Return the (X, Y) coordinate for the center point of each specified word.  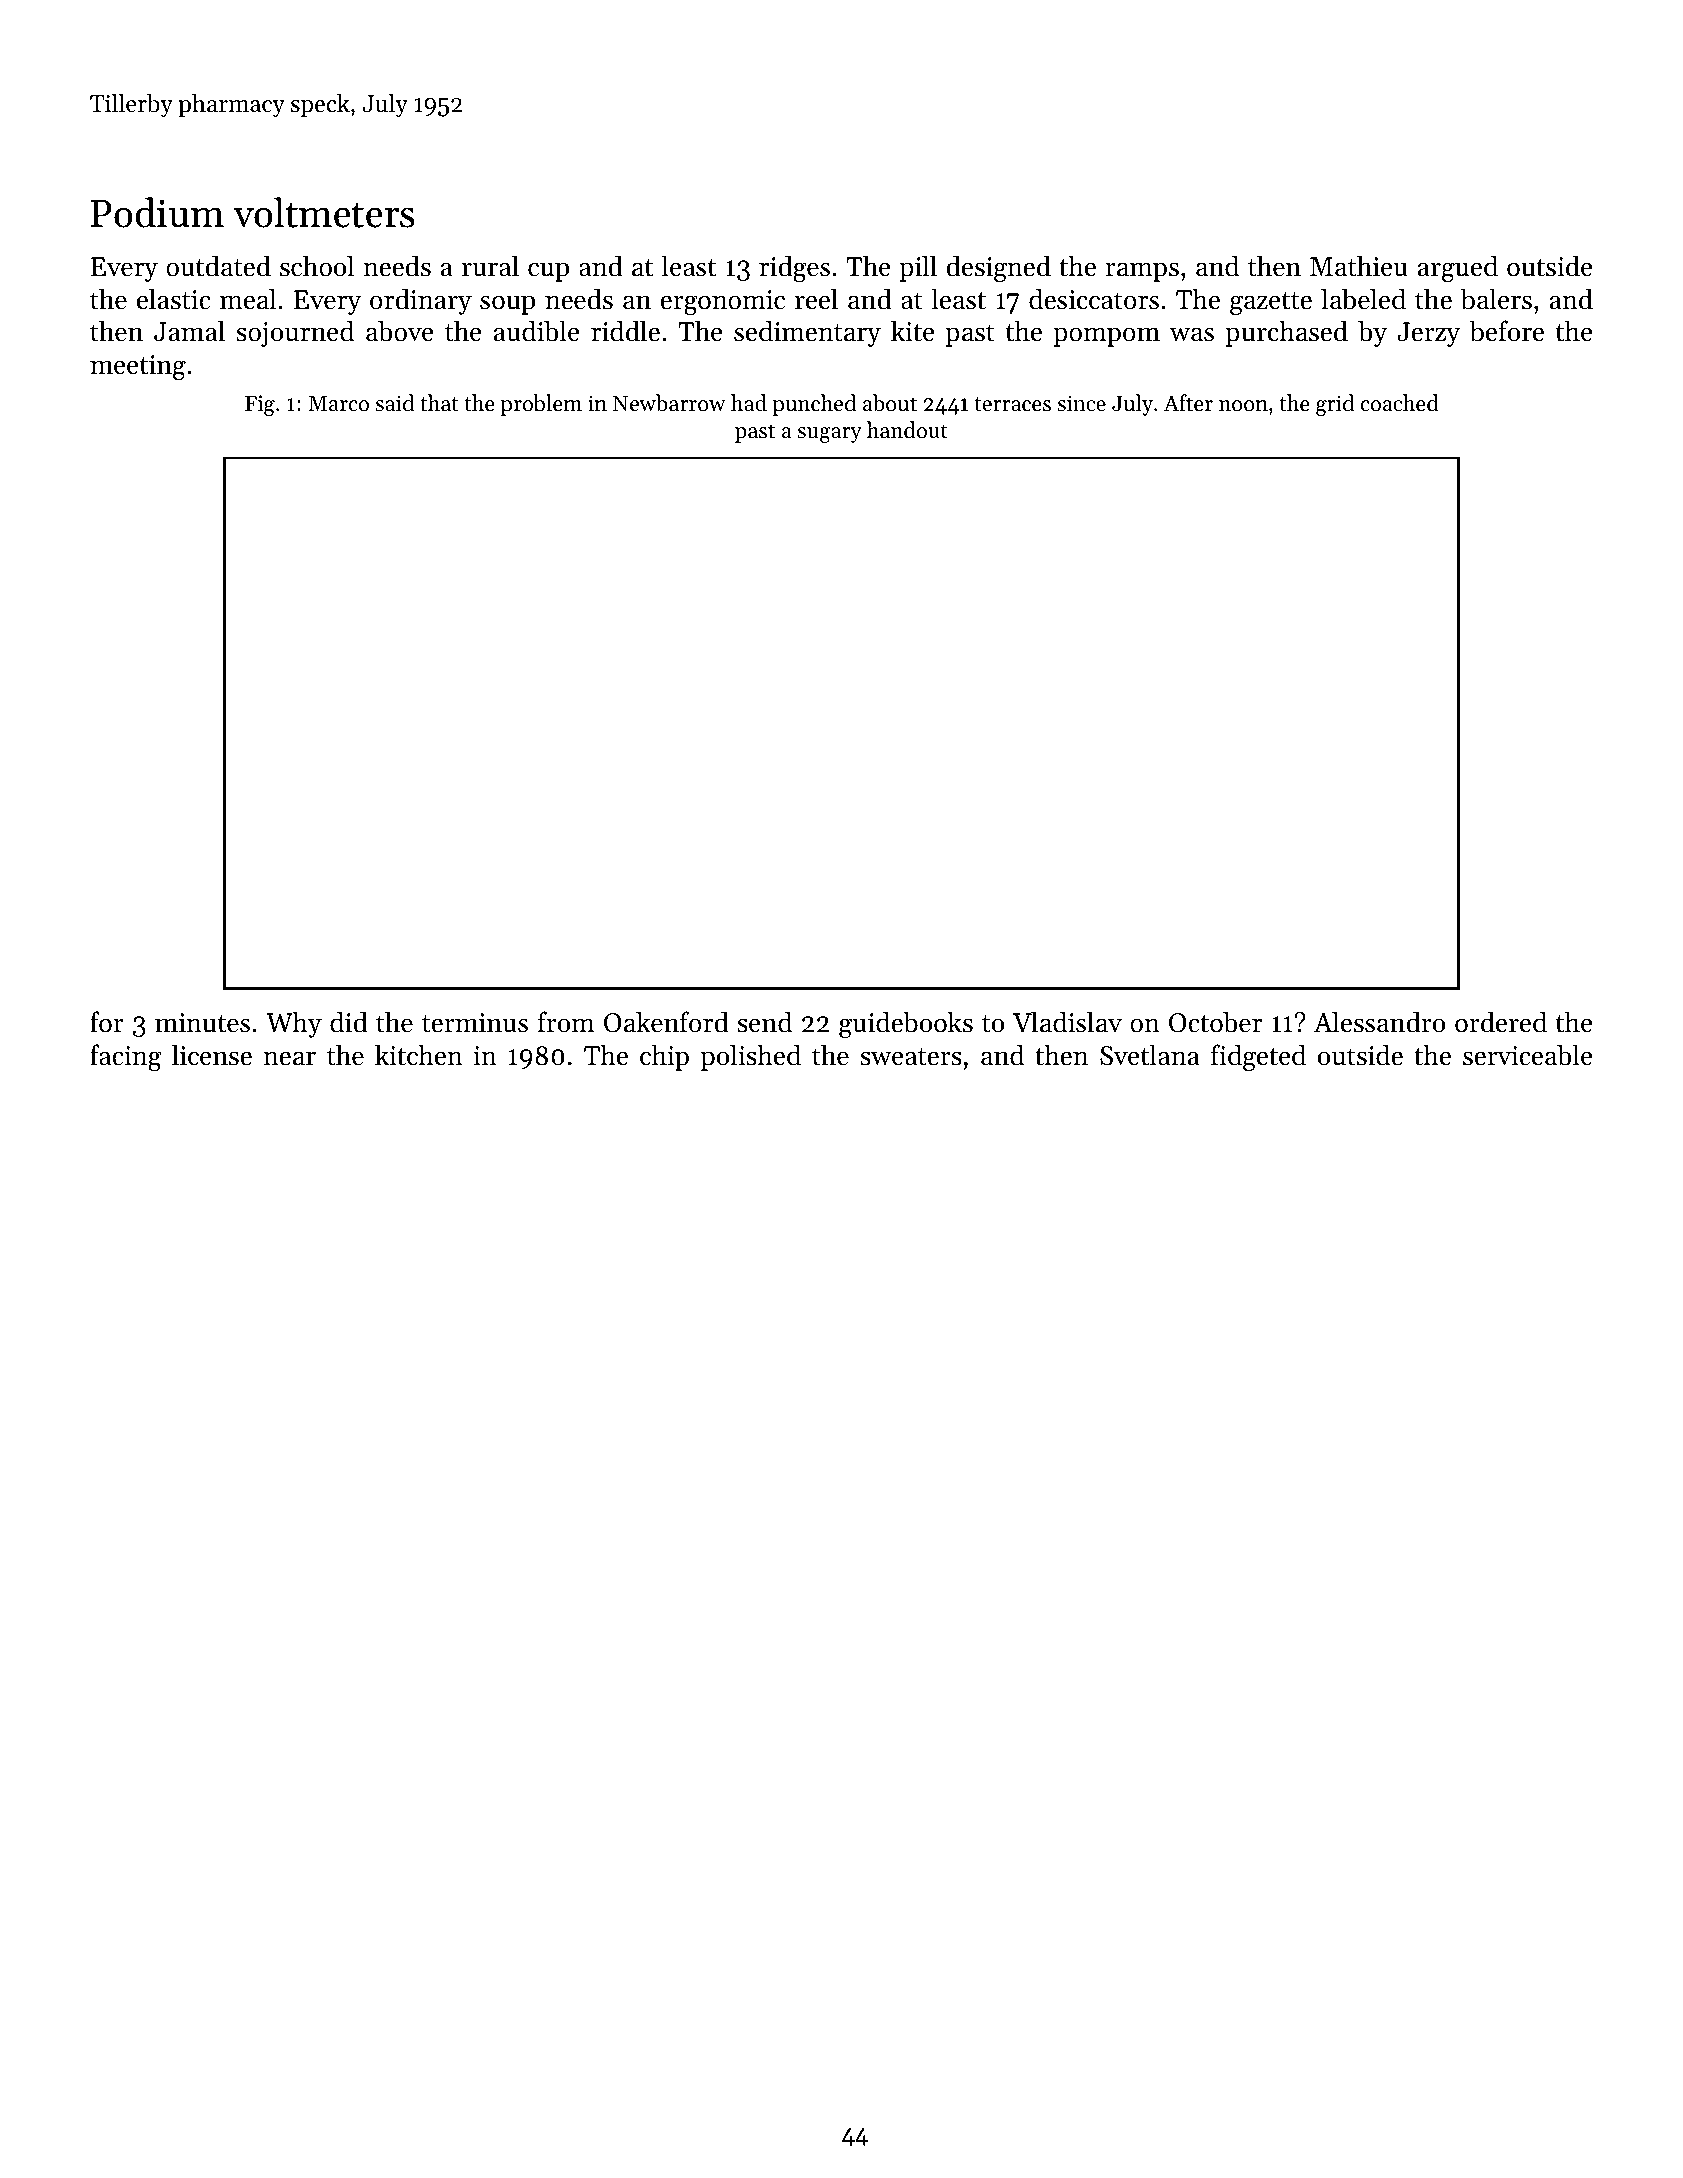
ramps (1142, 272)
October (1215, 1022)
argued (1458, 269)
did (349, 1022)
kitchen (419, 1055)
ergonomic (722, 303)
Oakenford (666, 1022)
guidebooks (906, 1024)
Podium (157, 212)
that (439, 403)
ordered (1501, 1022)
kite (913, 331)
